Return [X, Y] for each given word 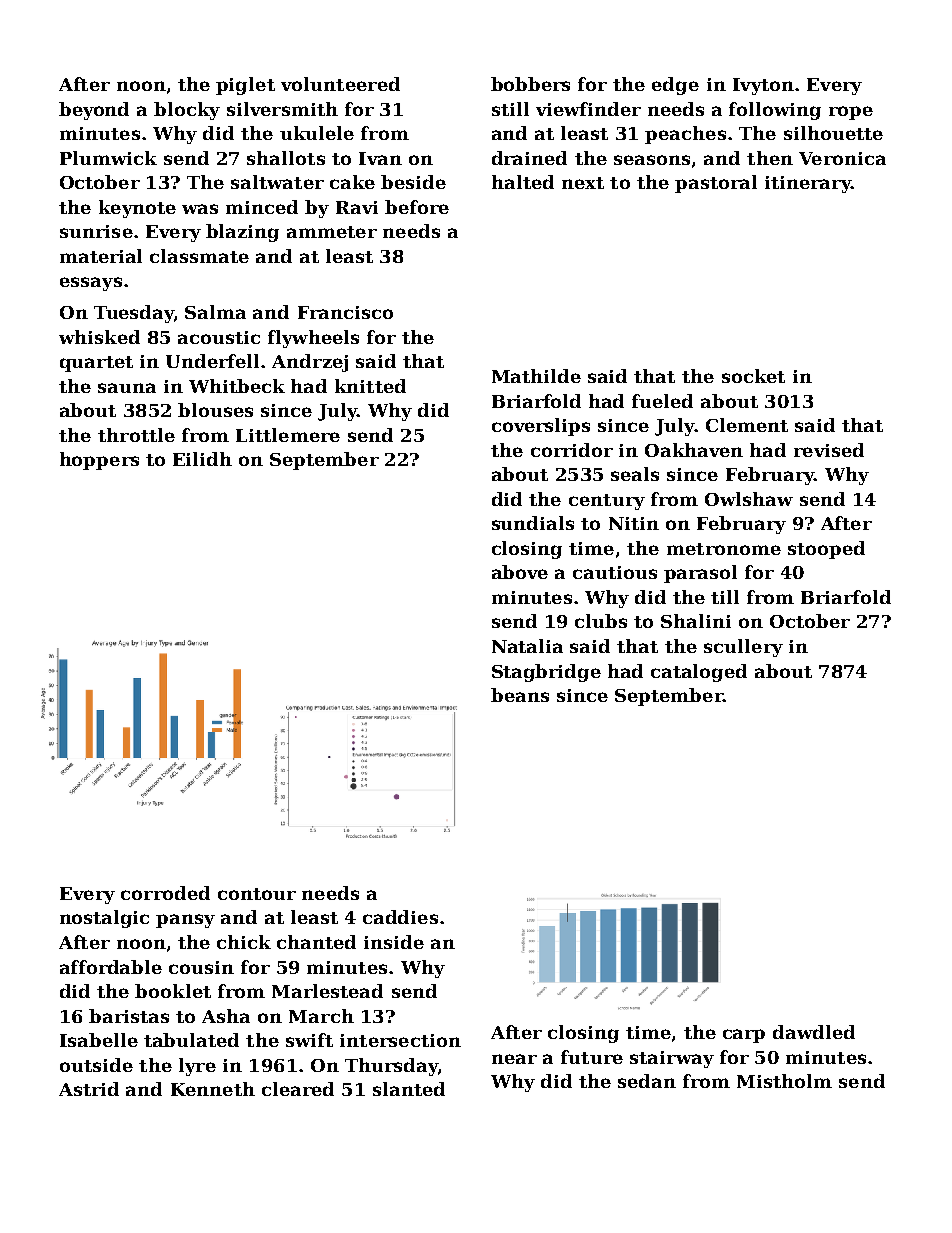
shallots [286, 158]
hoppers [99, 461]
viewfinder [588, 109]
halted [523, 182]
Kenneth [213, 1089]
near [514, 1059]
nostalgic [104, 919]
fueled [662, 401]
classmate [199, 256]
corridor [572, 450]
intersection [400, 1040]
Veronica [842, 158]
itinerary [808, 184]
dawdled [814, 1032]
